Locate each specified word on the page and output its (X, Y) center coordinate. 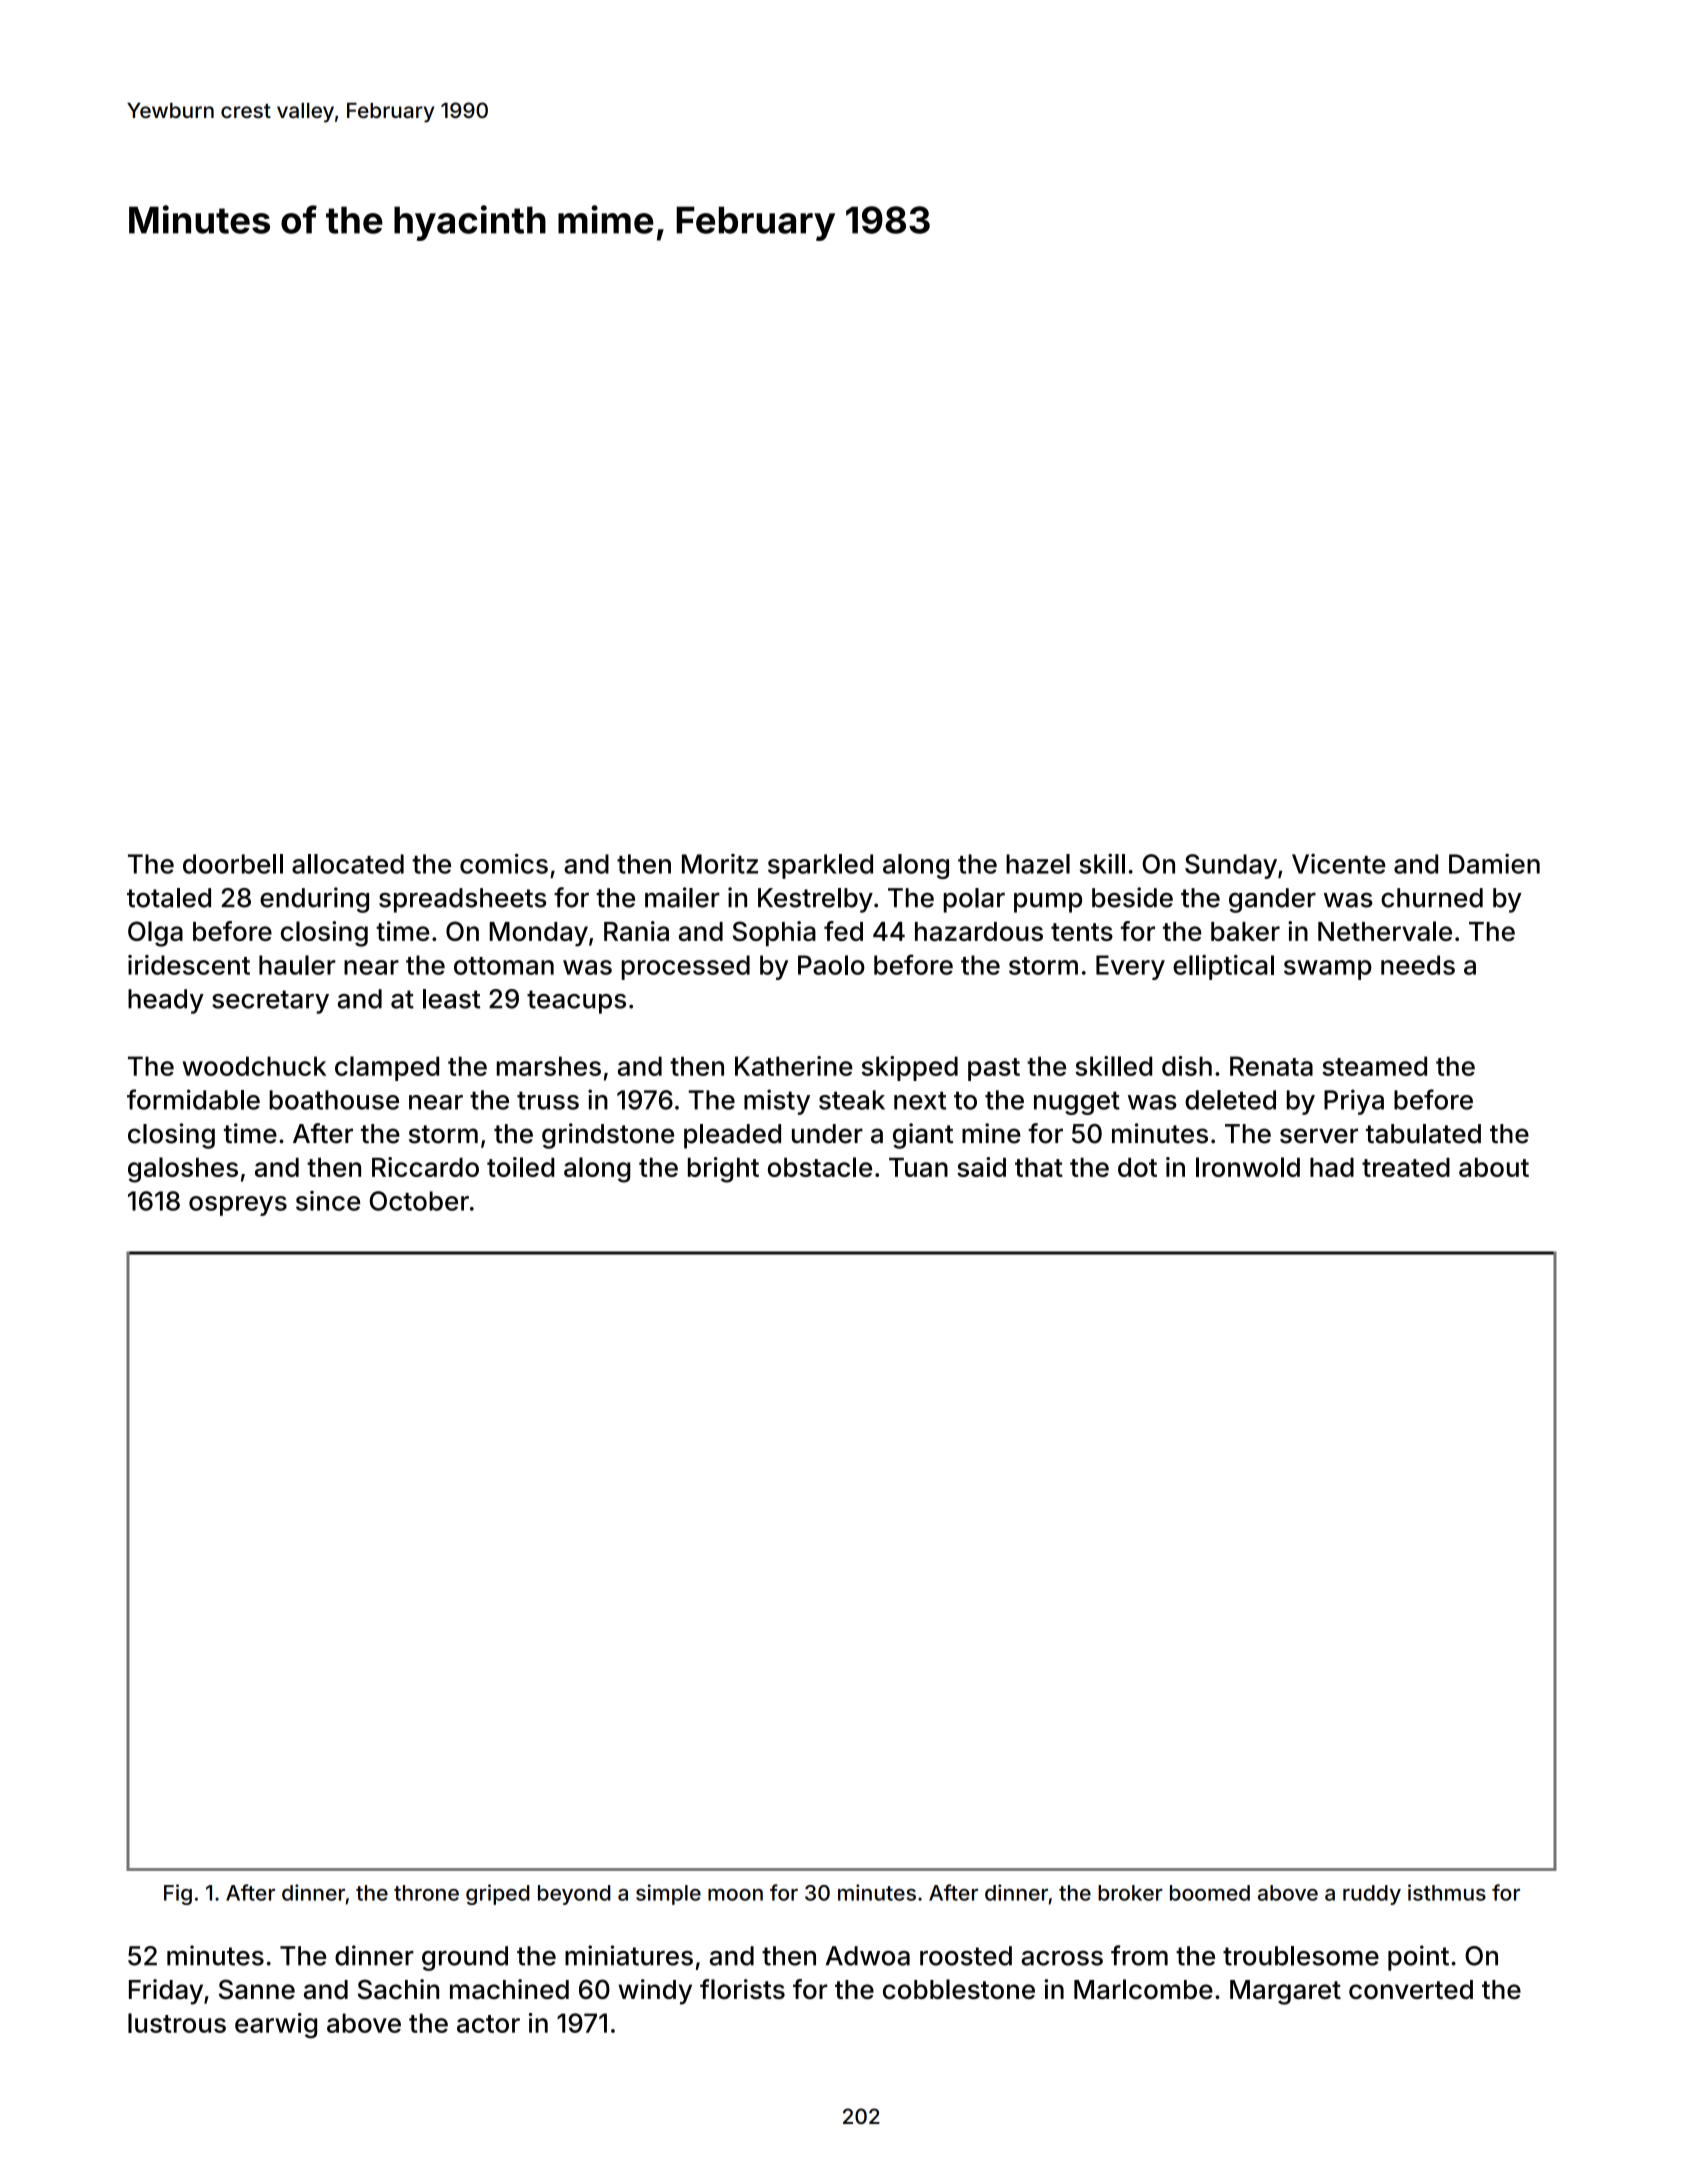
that (1039, 1167)
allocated (348, 864)
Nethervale (1385, 931)
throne (426, 1893)
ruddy (1372, 1895)
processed (686, 967)
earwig (276, 2026)
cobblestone (959, 1989)
